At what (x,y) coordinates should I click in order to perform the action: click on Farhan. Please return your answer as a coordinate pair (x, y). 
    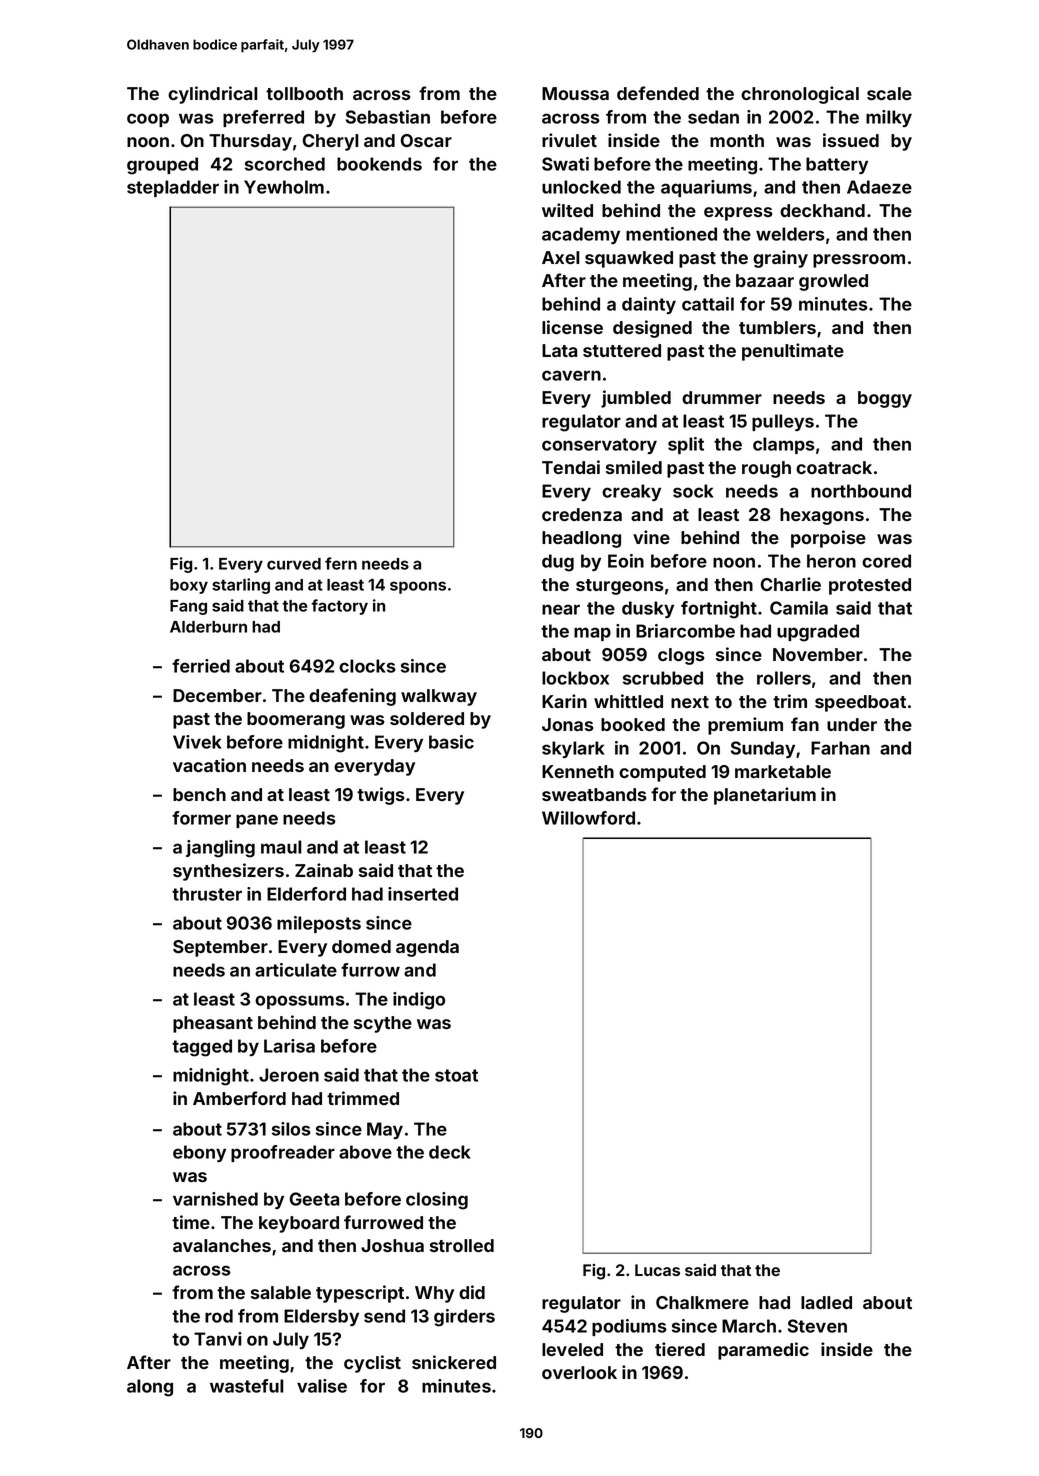
    Looking at the image, I should click on (840, 748).
